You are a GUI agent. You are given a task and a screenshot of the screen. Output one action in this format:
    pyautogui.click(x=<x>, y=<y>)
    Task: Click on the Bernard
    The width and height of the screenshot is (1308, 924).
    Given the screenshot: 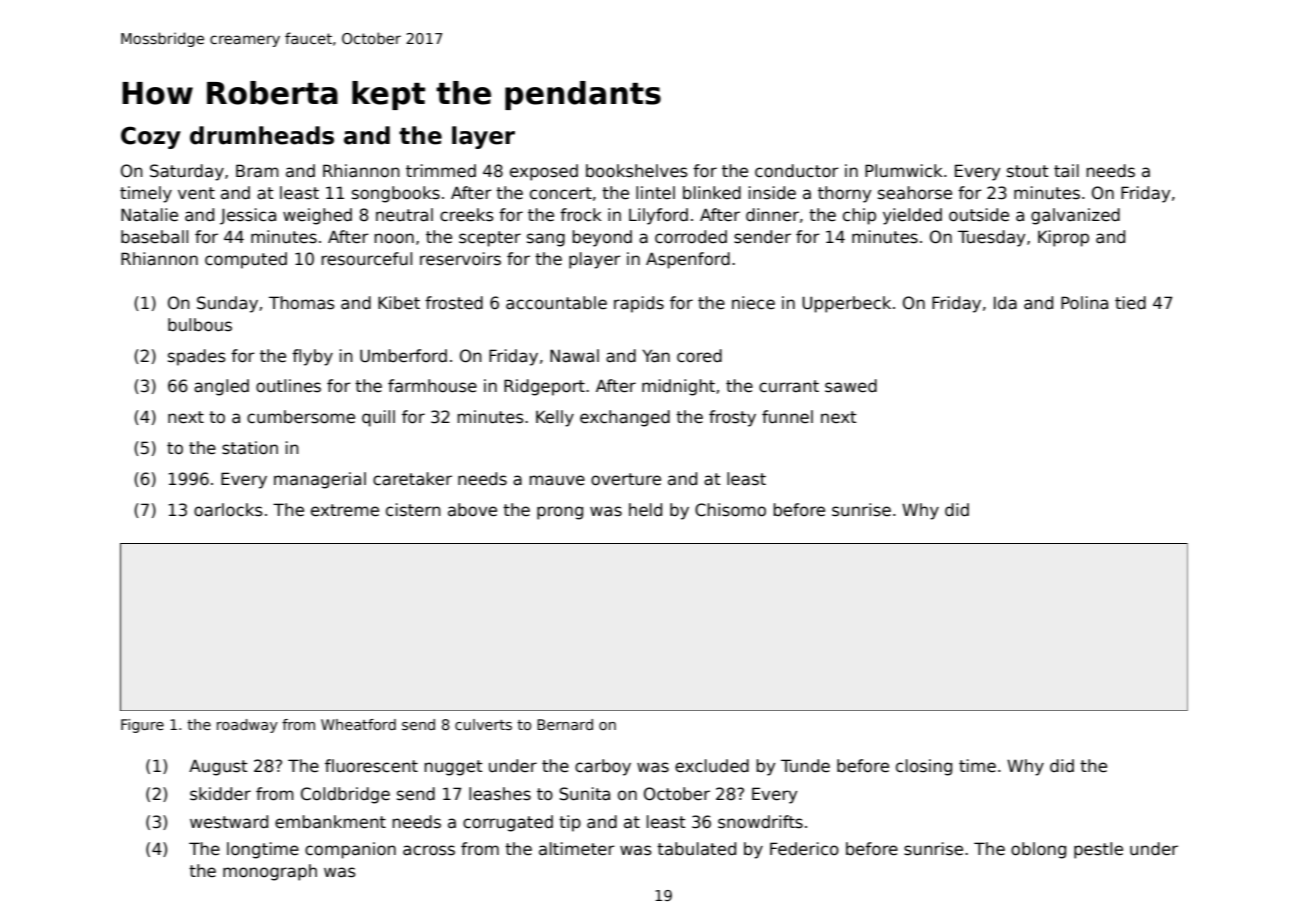 What is the action you would take?
    pyautogui.click(x=565, y=724)
